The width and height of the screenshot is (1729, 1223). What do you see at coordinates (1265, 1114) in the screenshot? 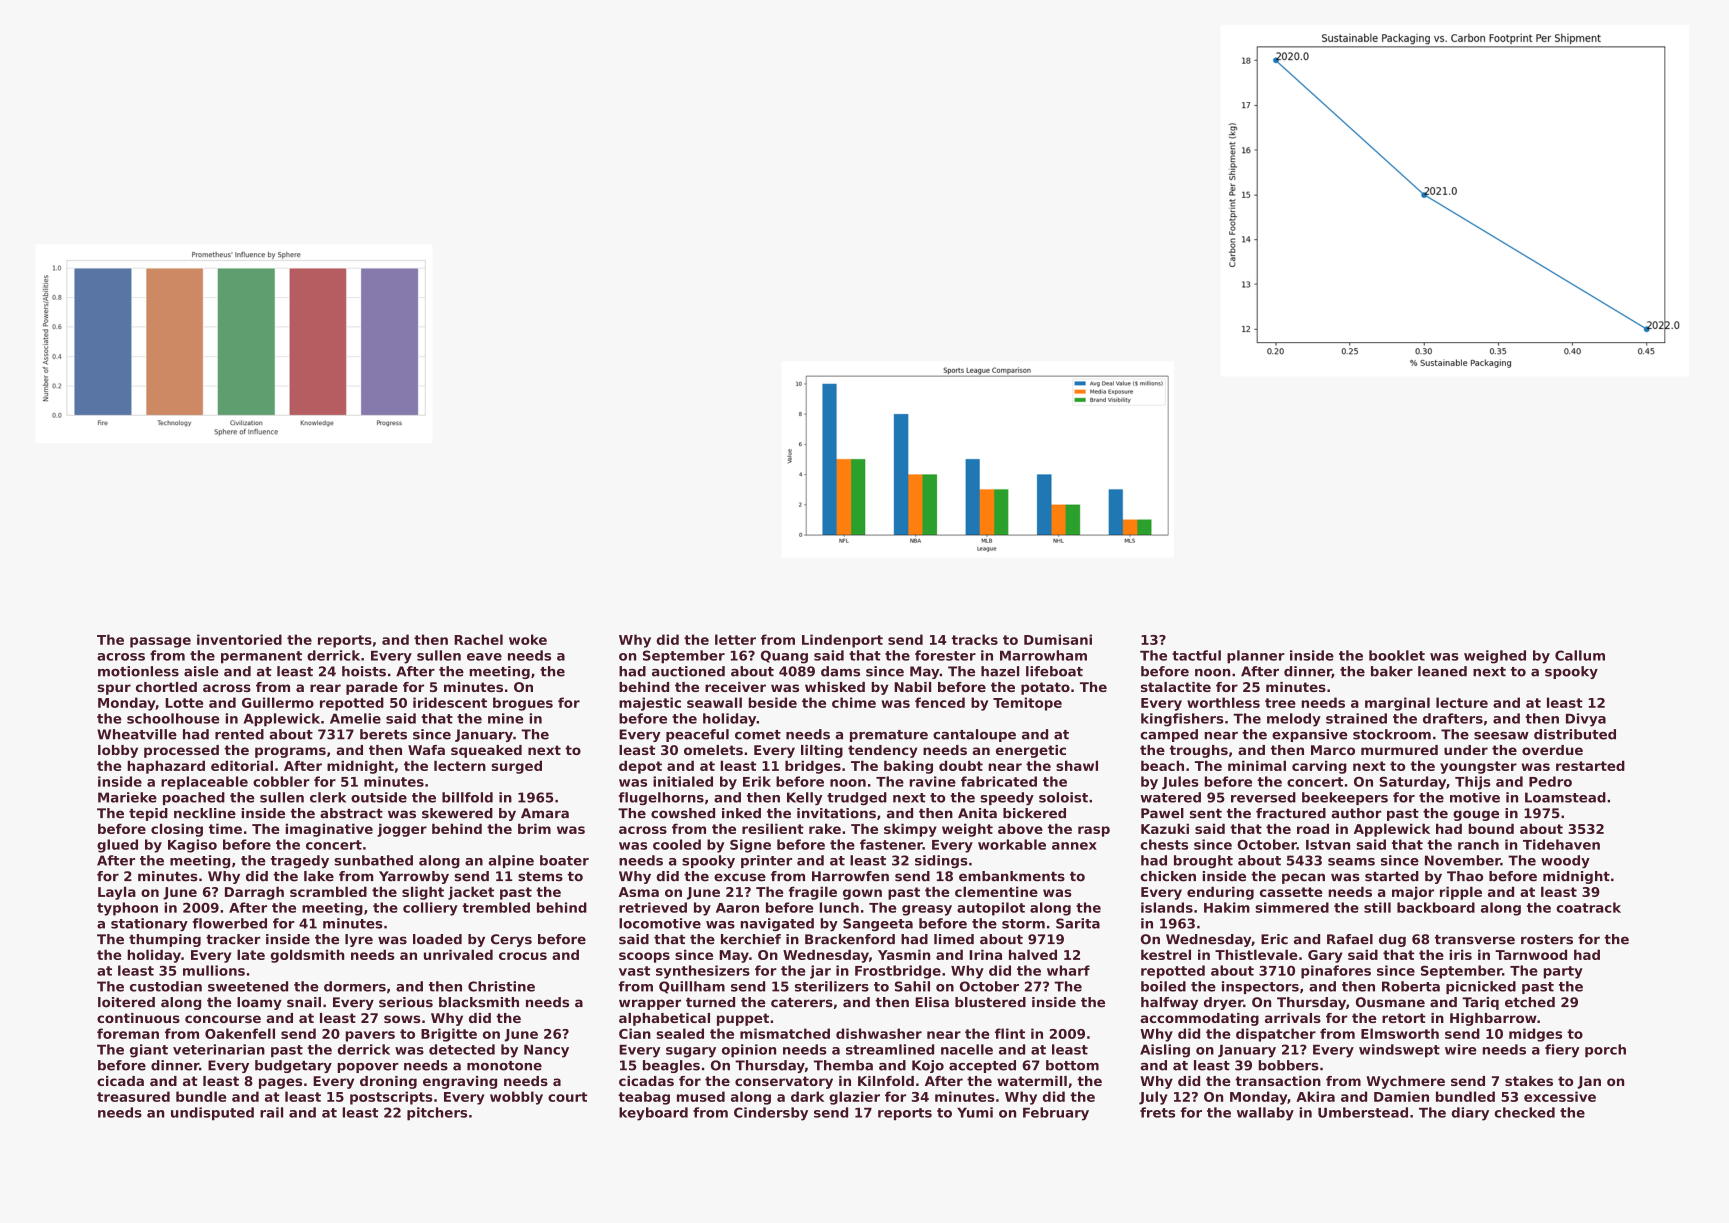
I see `wallaby` at bounding box center [1265, 1114].
